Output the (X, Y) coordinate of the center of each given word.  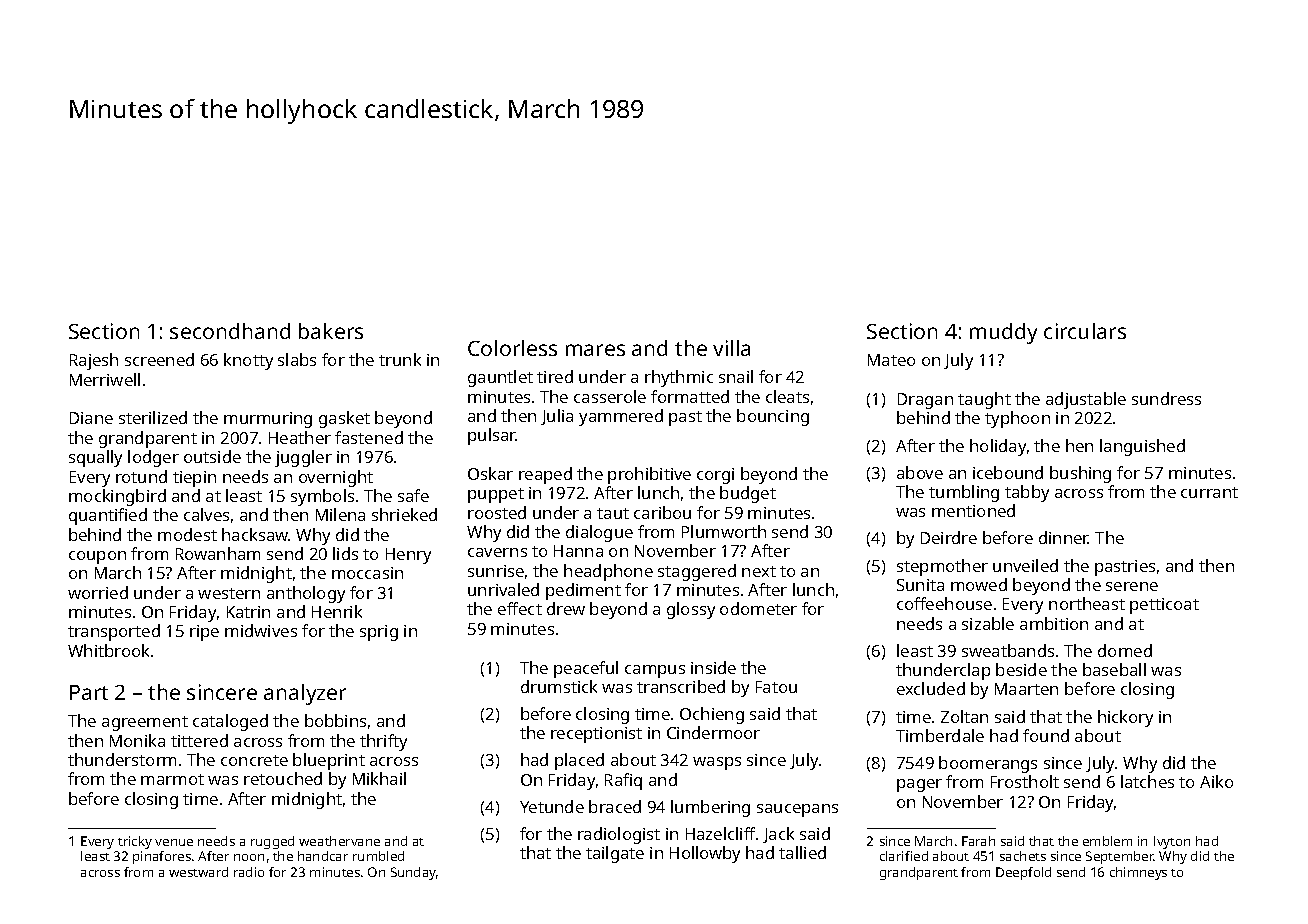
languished (1142, 447)
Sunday (413, 873)
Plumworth (724, 531)
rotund (141, 476)
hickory (1125, 718)
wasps (717, 763)
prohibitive (649, 475)
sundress (1166, 398)
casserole (610, 396)
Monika (137, 740)
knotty (248, 361)
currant (1209, 492)
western (229, 593)
